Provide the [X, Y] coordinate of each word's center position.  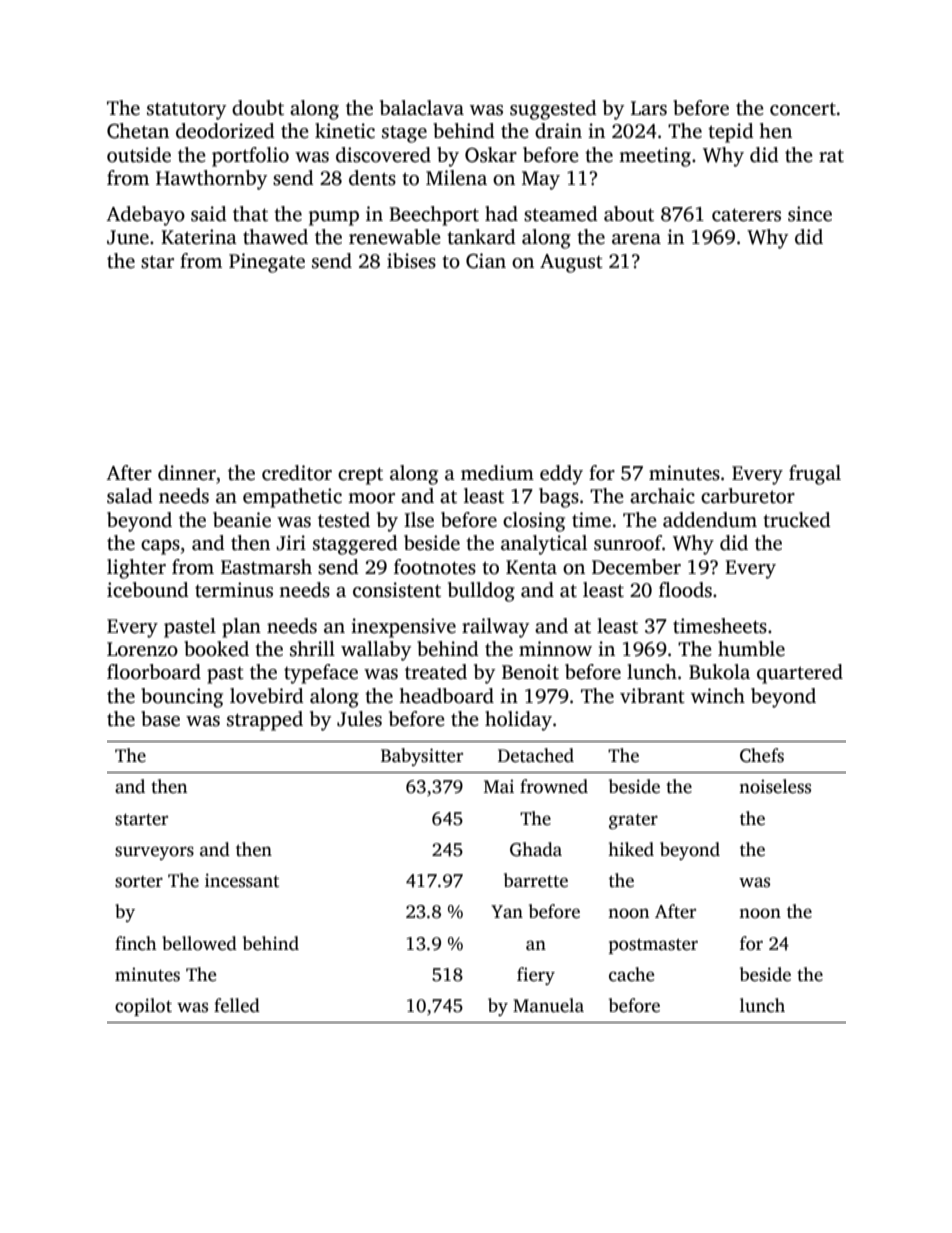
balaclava [422, 108]
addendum [710, 520]
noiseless [775, 786]
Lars [649, 108]
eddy [561, 475]
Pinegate [267, 263]
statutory [186, 111]
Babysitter [422, 757]
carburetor [748, 496]
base [160, 719]
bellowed [199, 943]
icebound [148, 590]
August [571, 263]
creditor [297, 473]
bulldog [481, 592]
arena [636, 239]
